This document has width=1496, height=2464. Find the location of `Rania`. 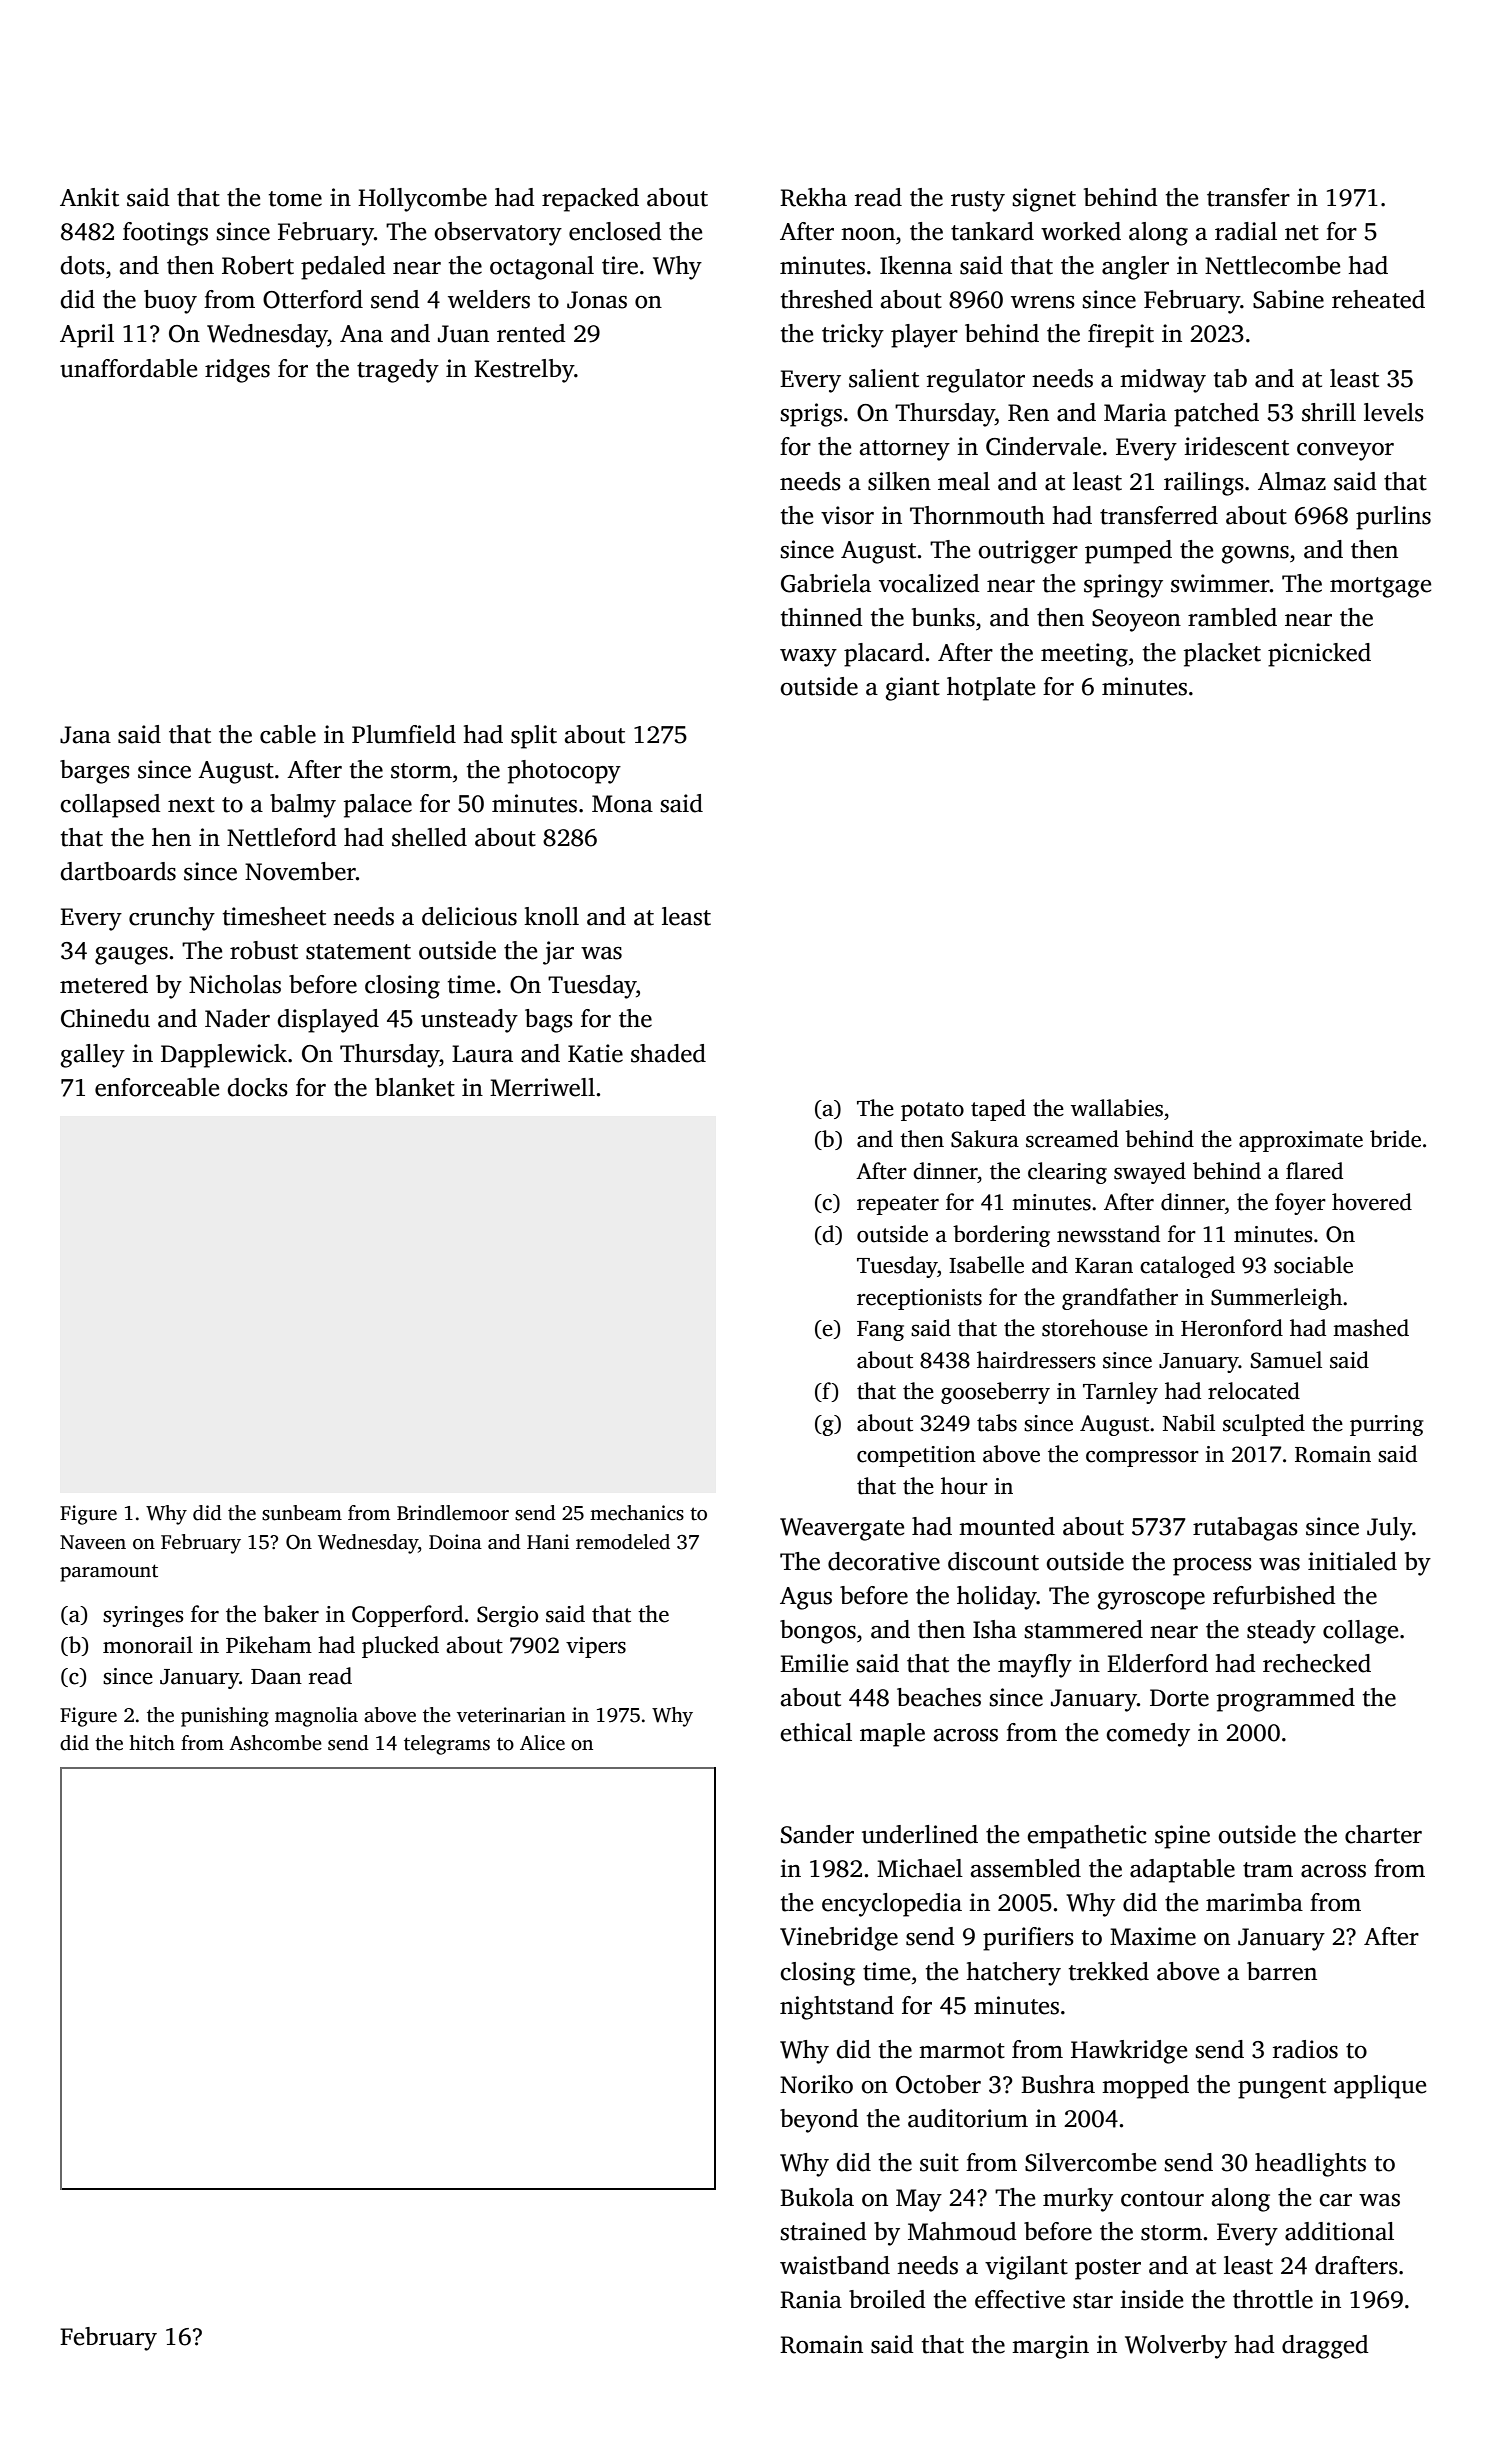

Rania is located at coordinates (811, 2299).
